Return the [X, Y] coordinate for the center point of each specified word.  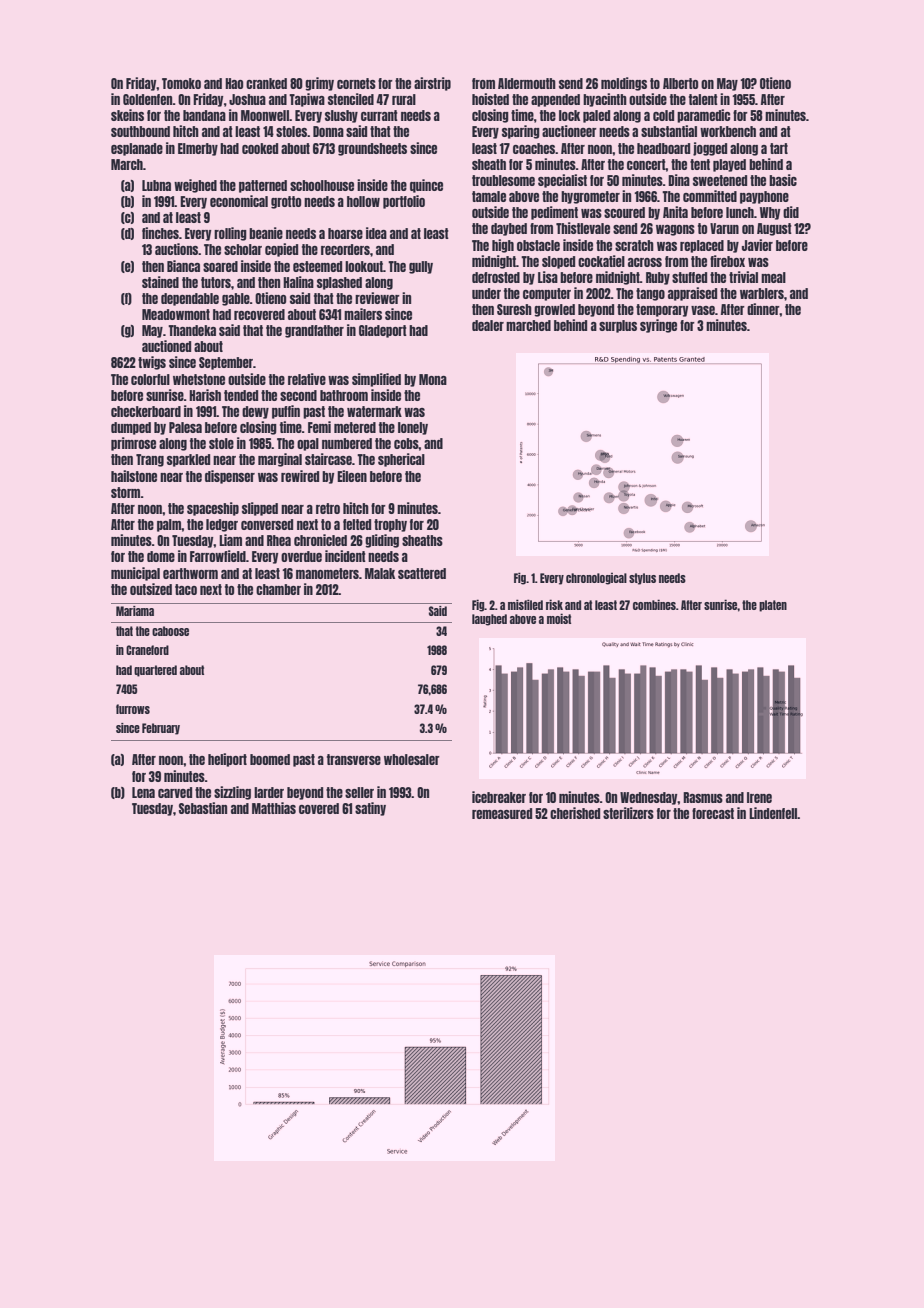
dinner [763, 309]
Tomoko [181, 83]
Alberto [680, 83]
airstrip [432, 84]
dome [161, 556]
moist [559, 618]
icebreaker [499, 797]
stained [160, 282]
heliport [227, 760]
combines [654, 604]
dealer [488, 325]
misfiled [525, 604]
